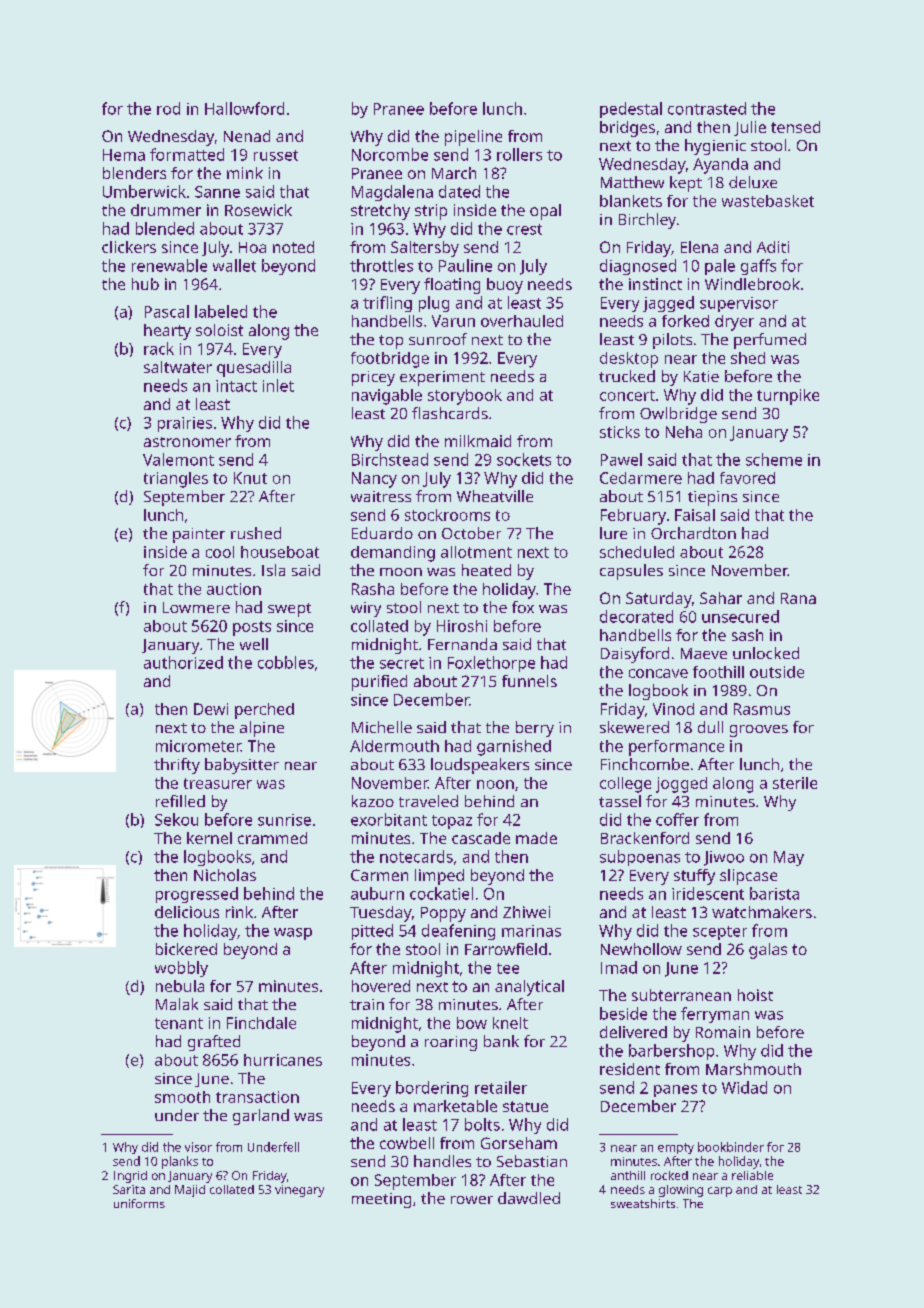 The width and height of the image is (924, 1308). I want to click on Imad, so click(619, 967).
